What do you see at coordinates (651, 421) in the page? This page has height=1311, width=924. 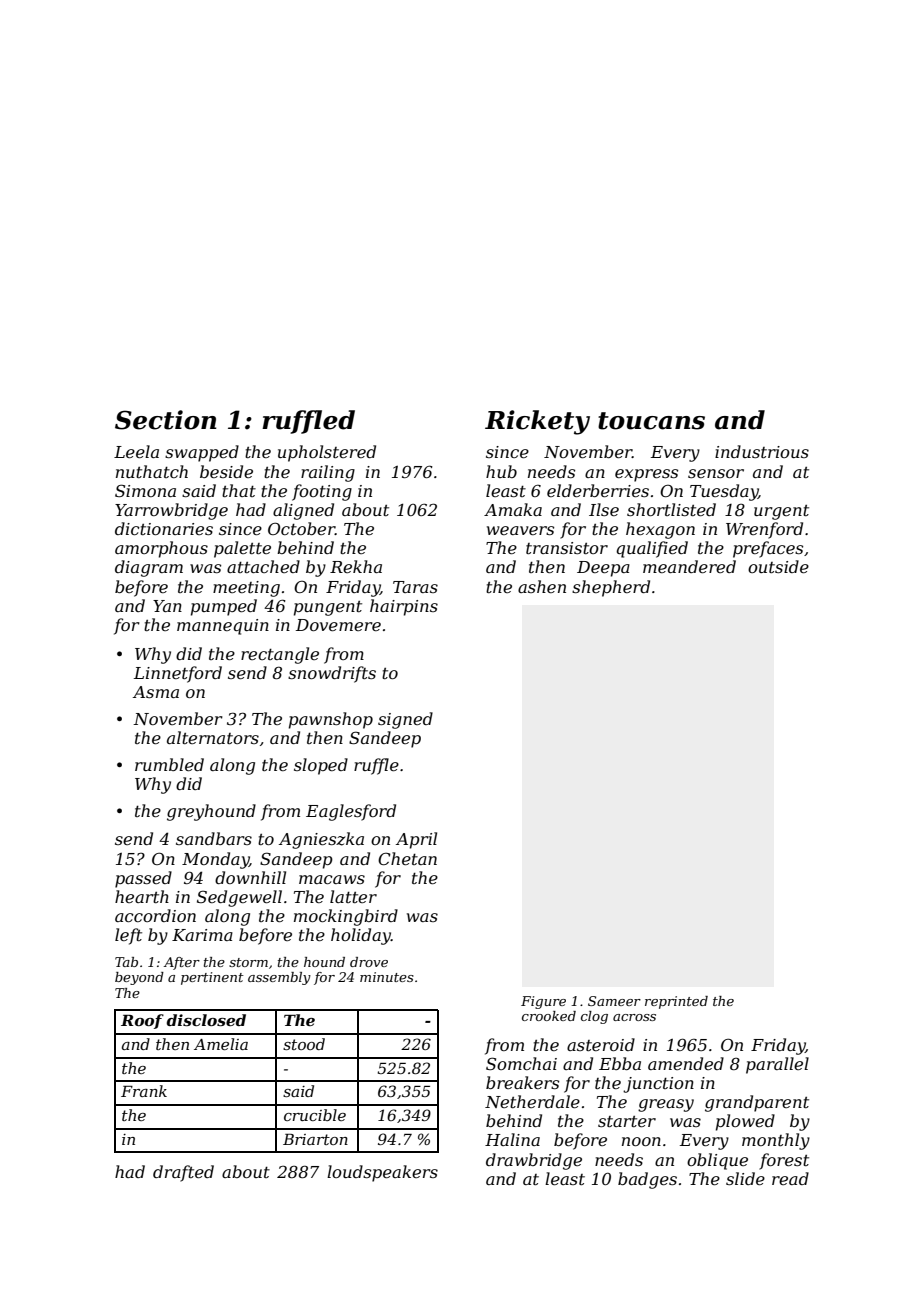 I see `toucans` at bounding box center [651, 421].
